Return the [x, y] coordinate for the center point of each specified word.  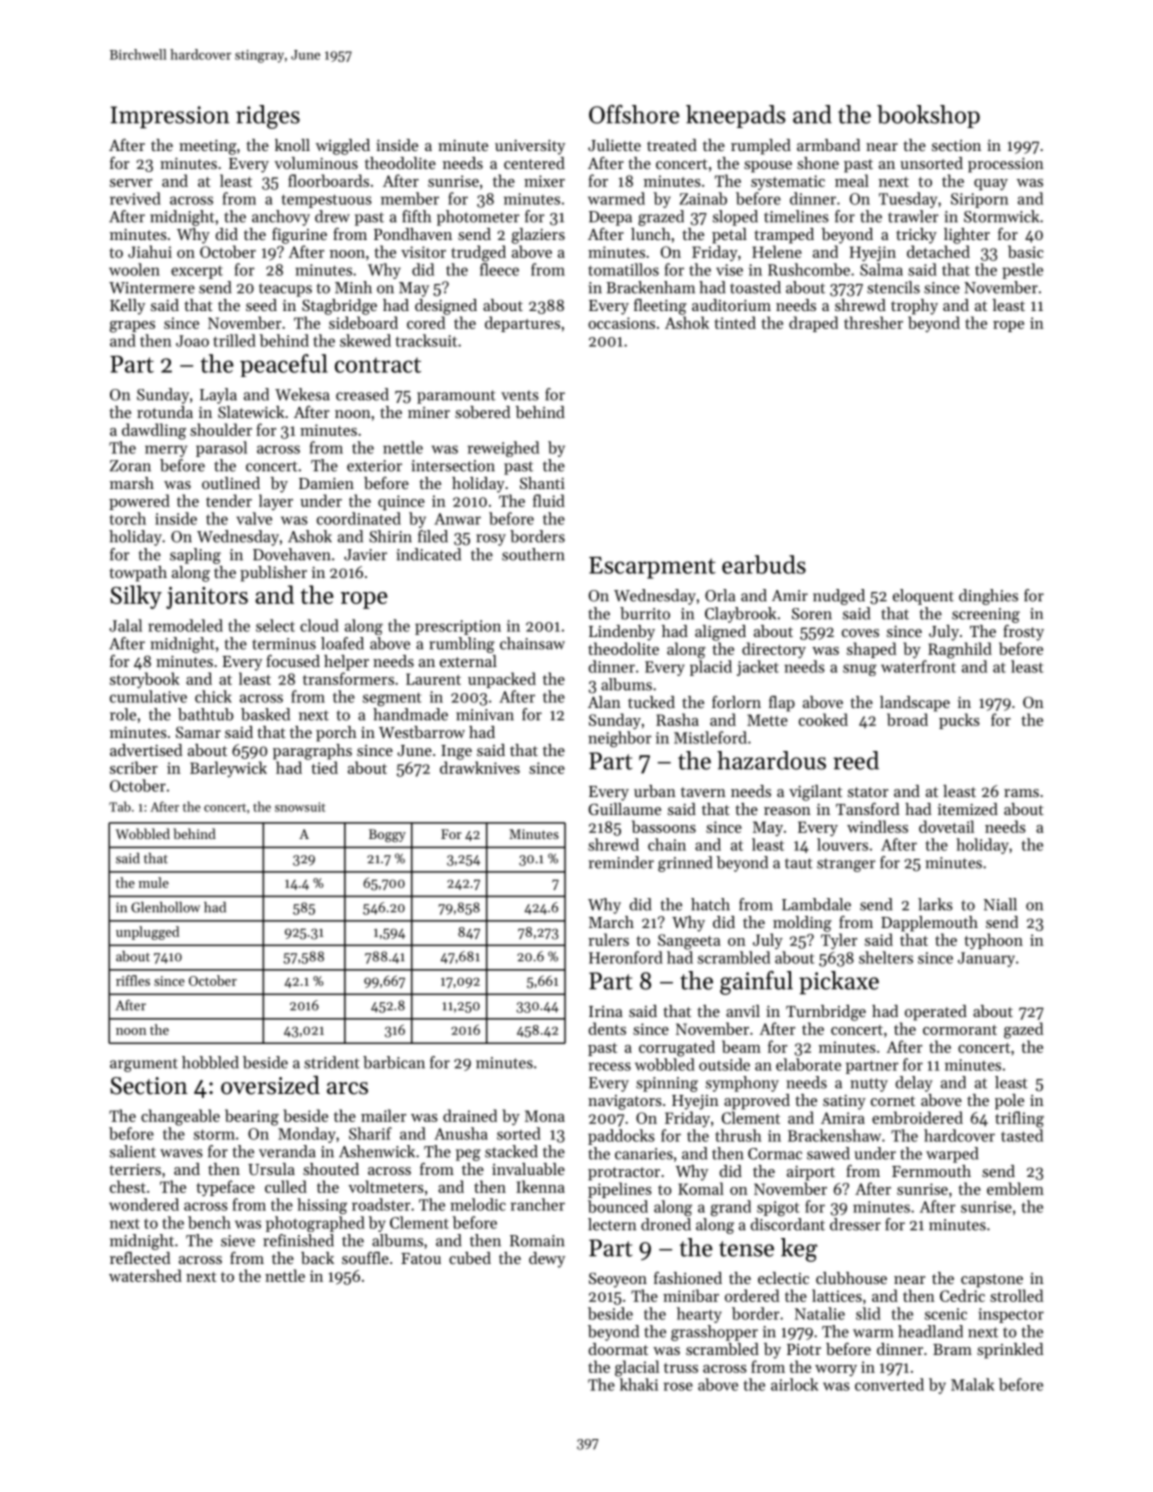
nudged [839, 597]
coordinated [359, 518]
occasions [621, 323]
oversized [270, 1085]
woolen [134, 269]
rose [678, 1386]
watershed [145, 1275]
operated [936, 1013]
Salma [881, 269]
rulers [608, 939]
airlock [794, 1384]
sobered [482, 412]
